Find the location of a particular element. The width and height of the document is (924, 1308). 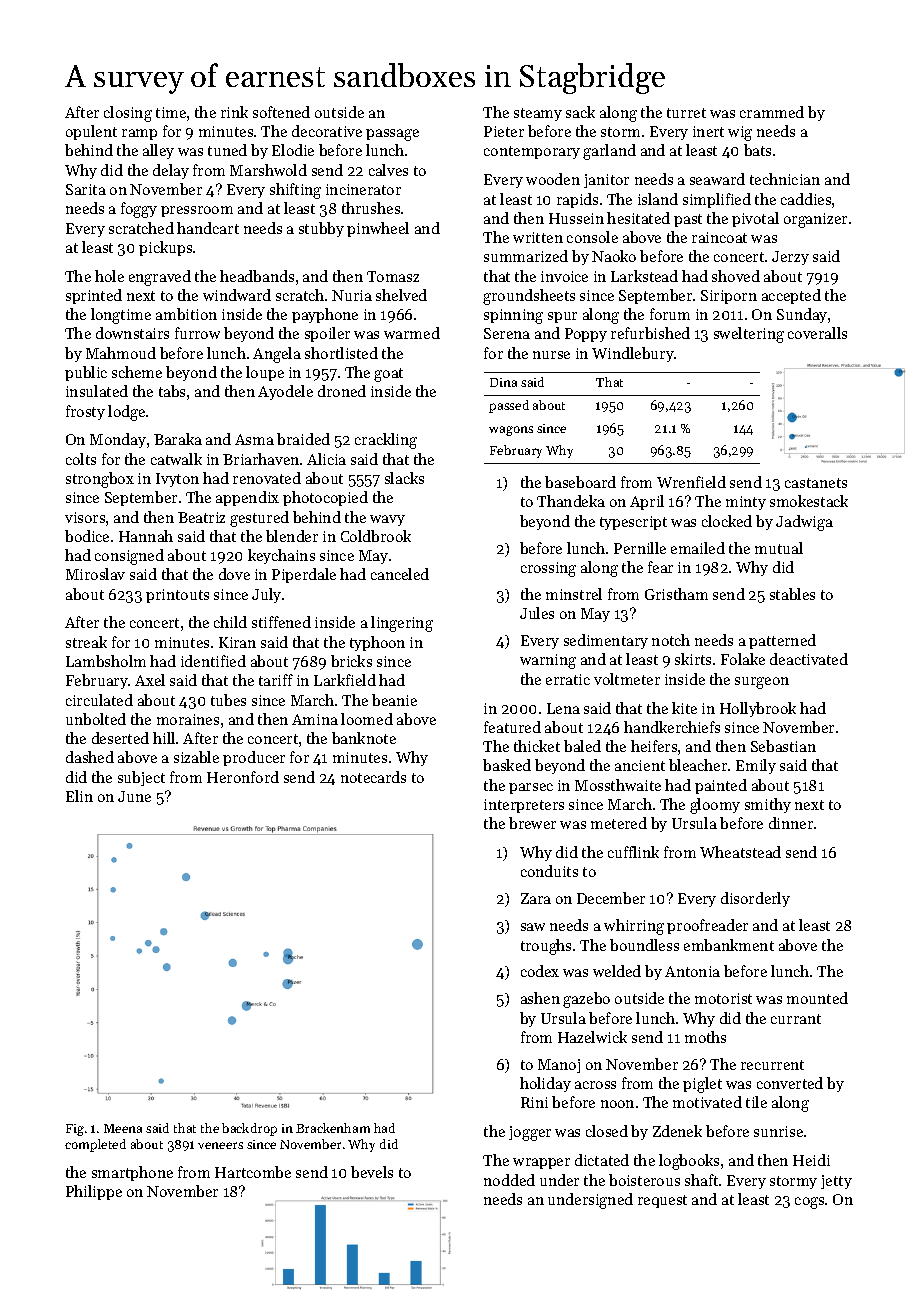

featured is located at coordinates (512, 727).
